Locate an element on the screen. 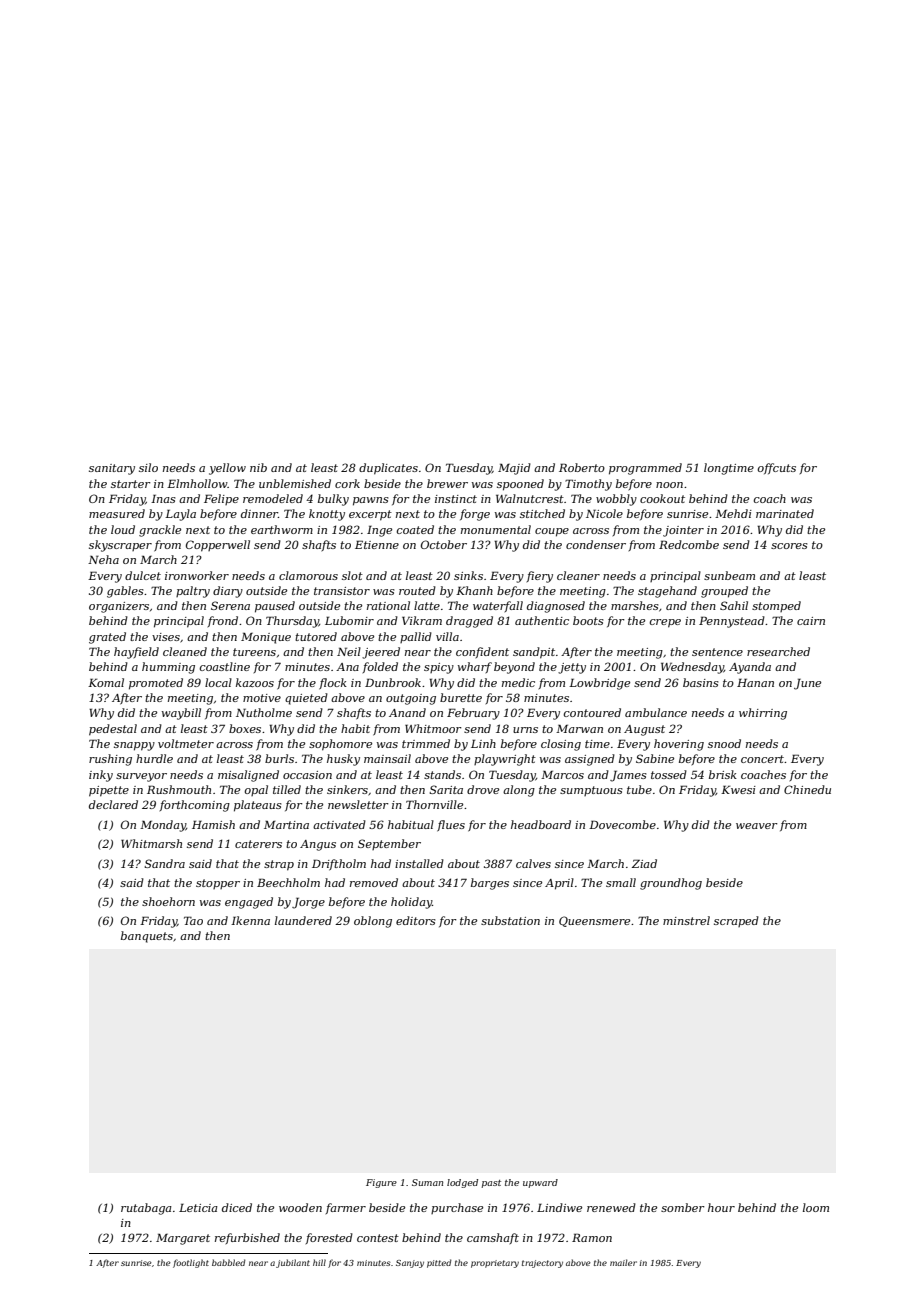  nib is located at coordinates (258, 467).
